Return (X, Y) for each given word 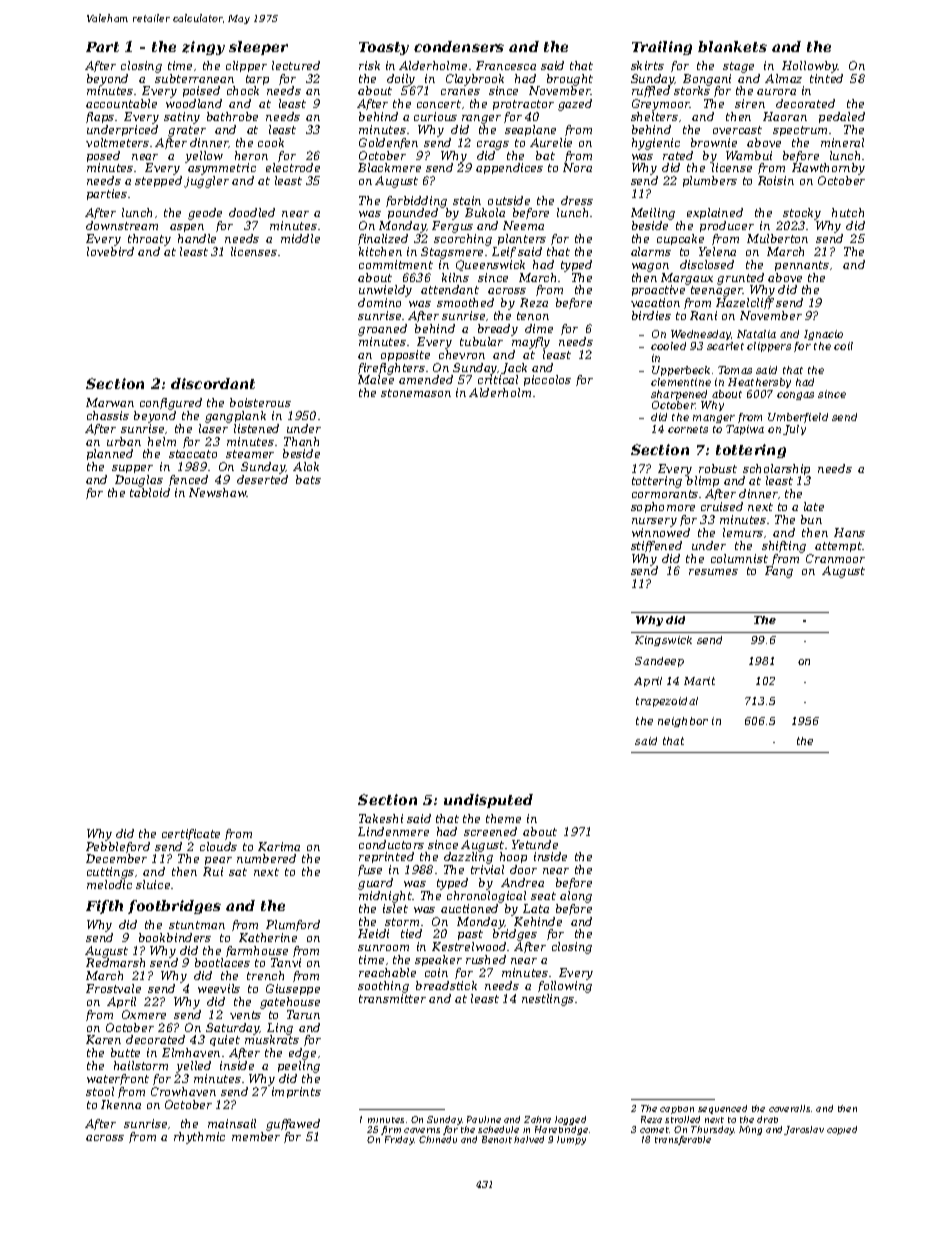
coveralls (789, 1108)
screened (490, 831)
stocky (802, 214)
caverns (422, 1130)
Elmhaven (191, 1052)
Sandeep (659, 662)
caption (677, 1110)
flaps (100, 117)
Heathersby (759, 383)
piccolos (547, 380)
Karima (279, 846)
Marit (699, 681)
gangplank (235, 417)
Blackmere (389, 167)
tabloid (150, 492)
